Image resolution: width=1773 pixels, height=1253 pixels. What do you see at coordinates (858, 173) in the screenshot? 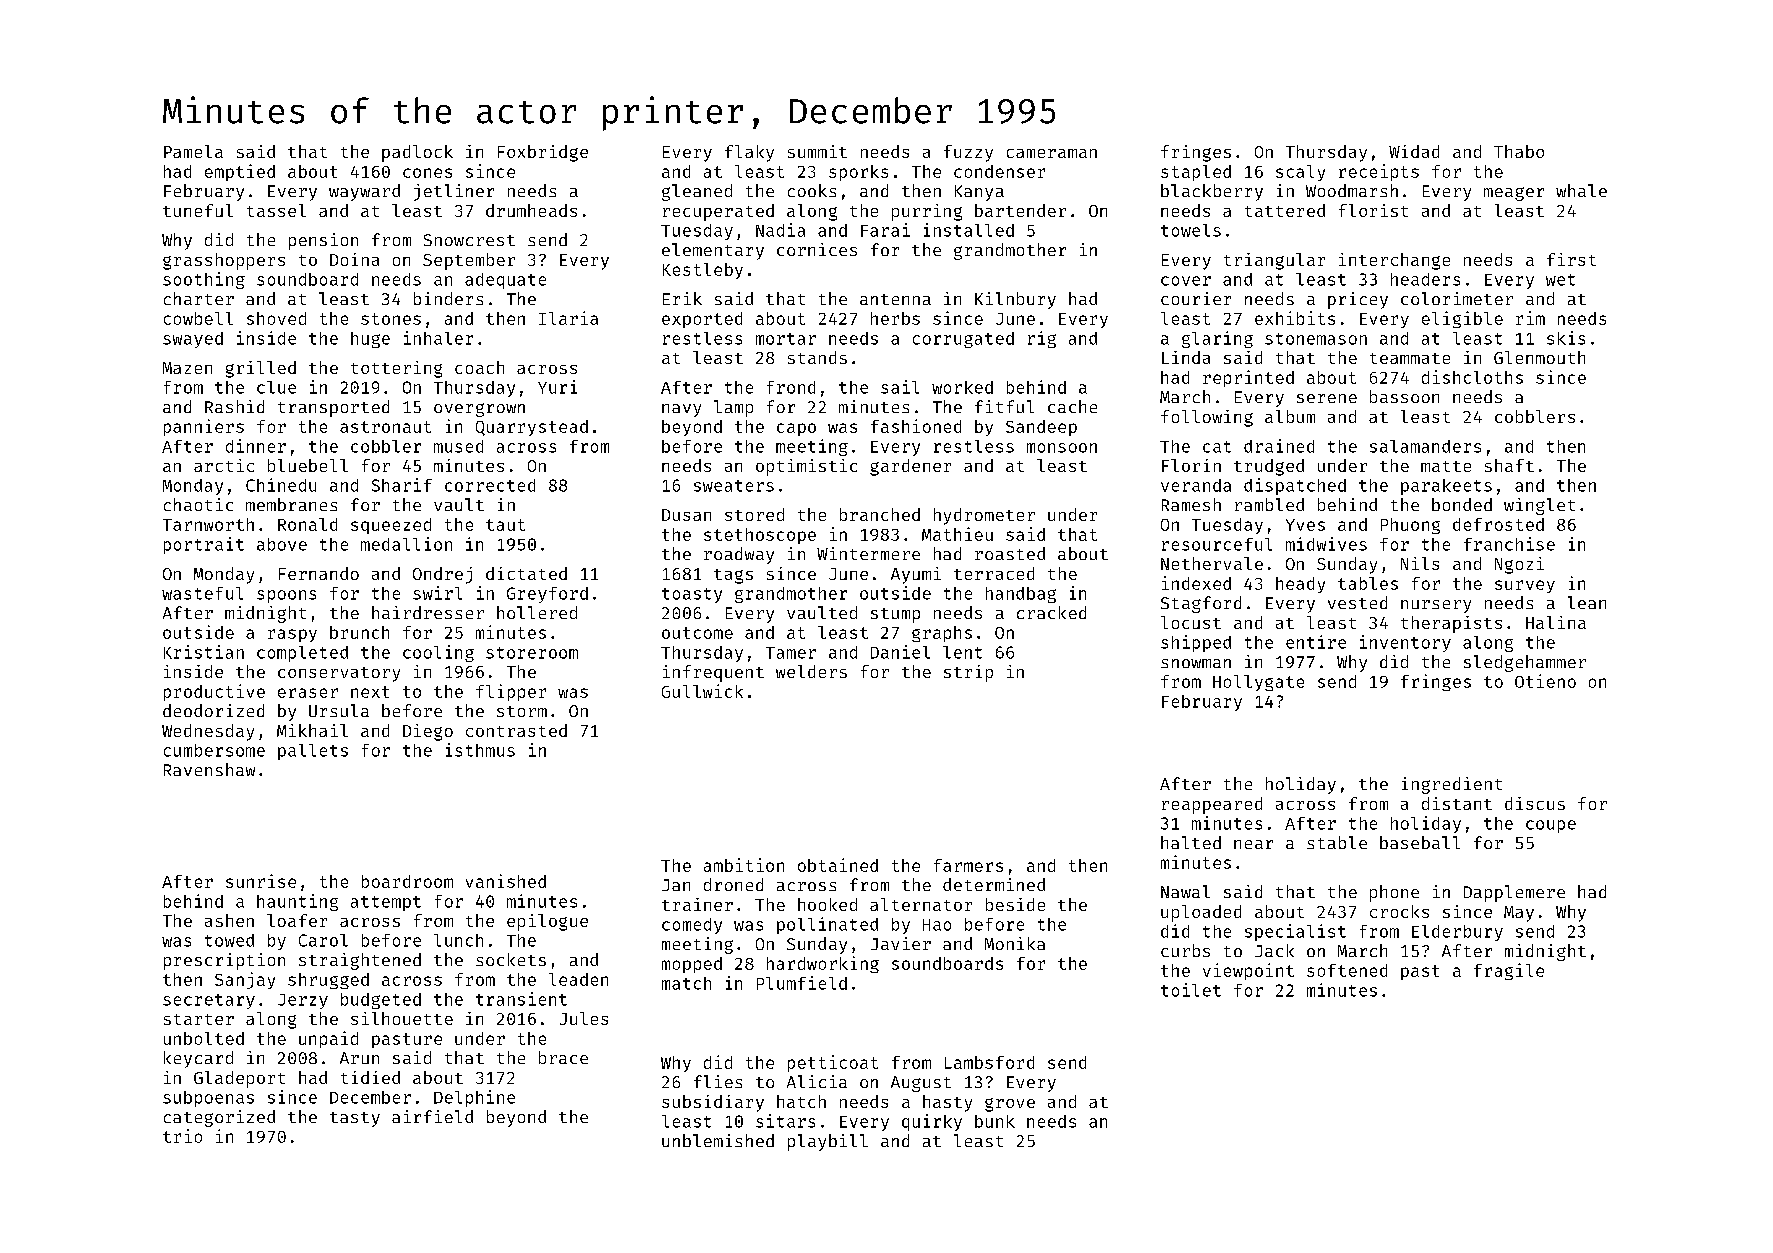
I see `sporks` at bounding box center [858, 173].
